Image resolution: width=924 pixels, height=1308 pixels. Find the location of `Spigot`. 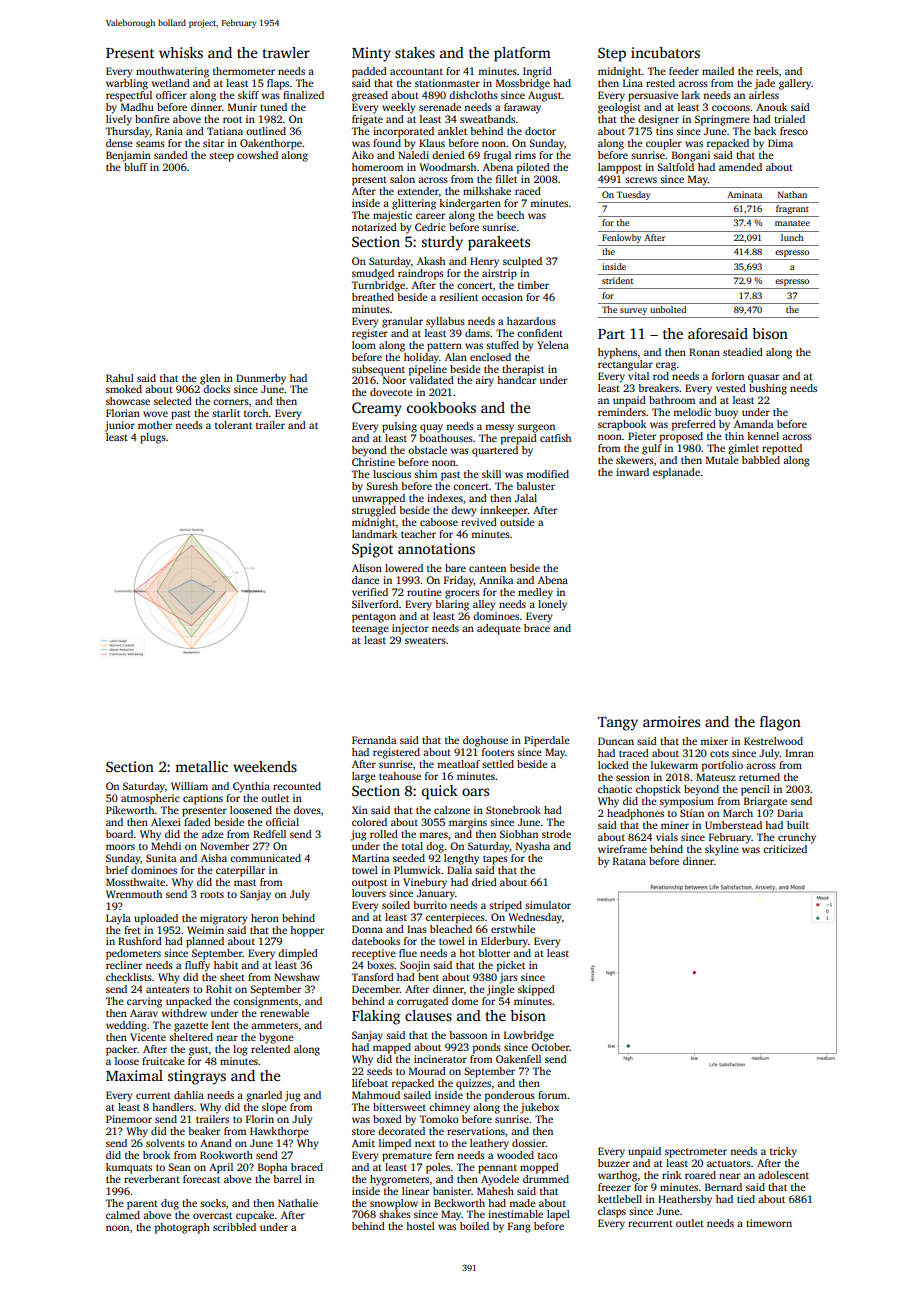

Spigot is located at coordinates (373, 550).
